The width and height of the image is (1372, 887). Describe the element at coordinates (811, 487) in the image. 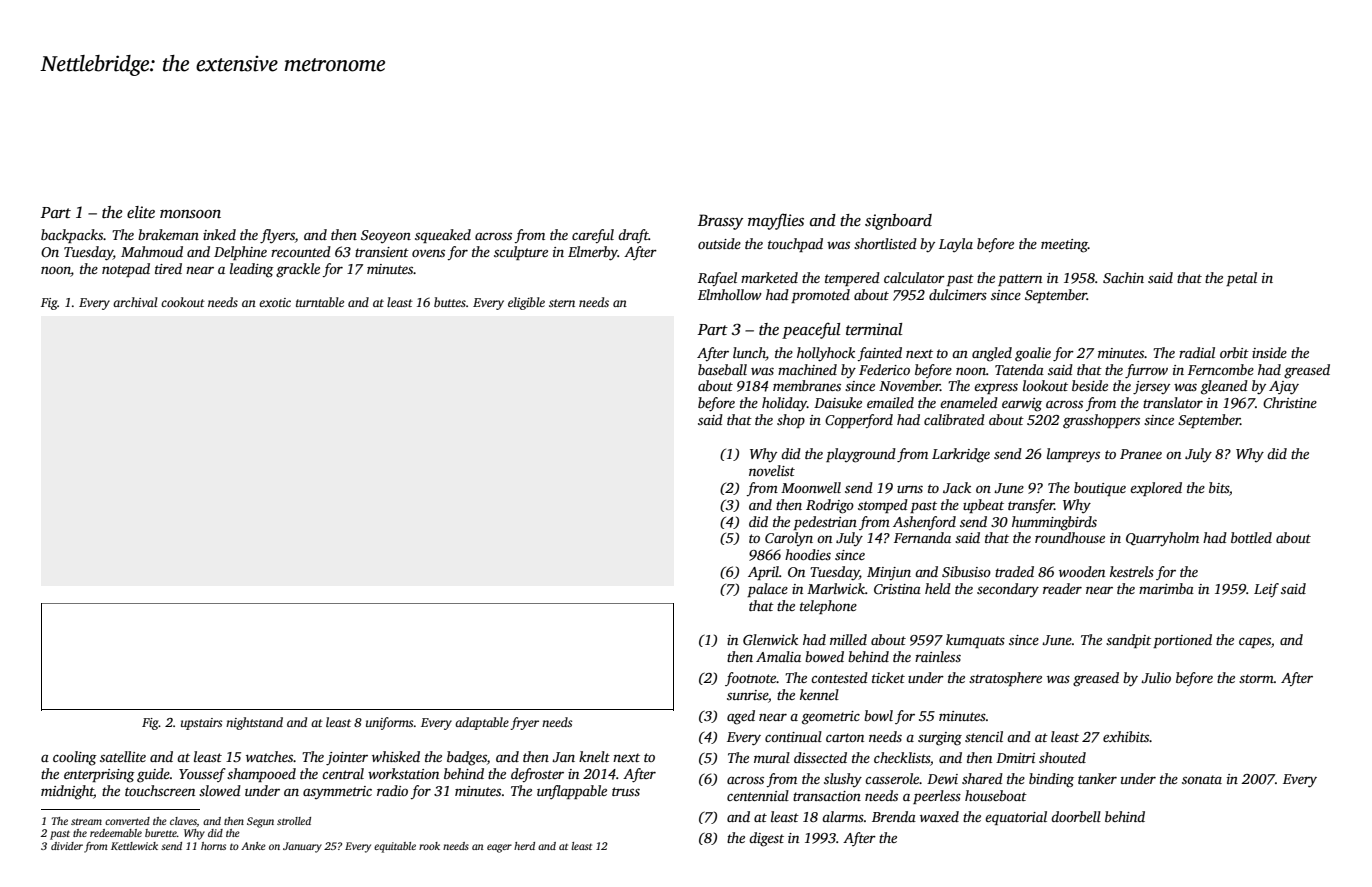

I see `Moonwell` at that location.
